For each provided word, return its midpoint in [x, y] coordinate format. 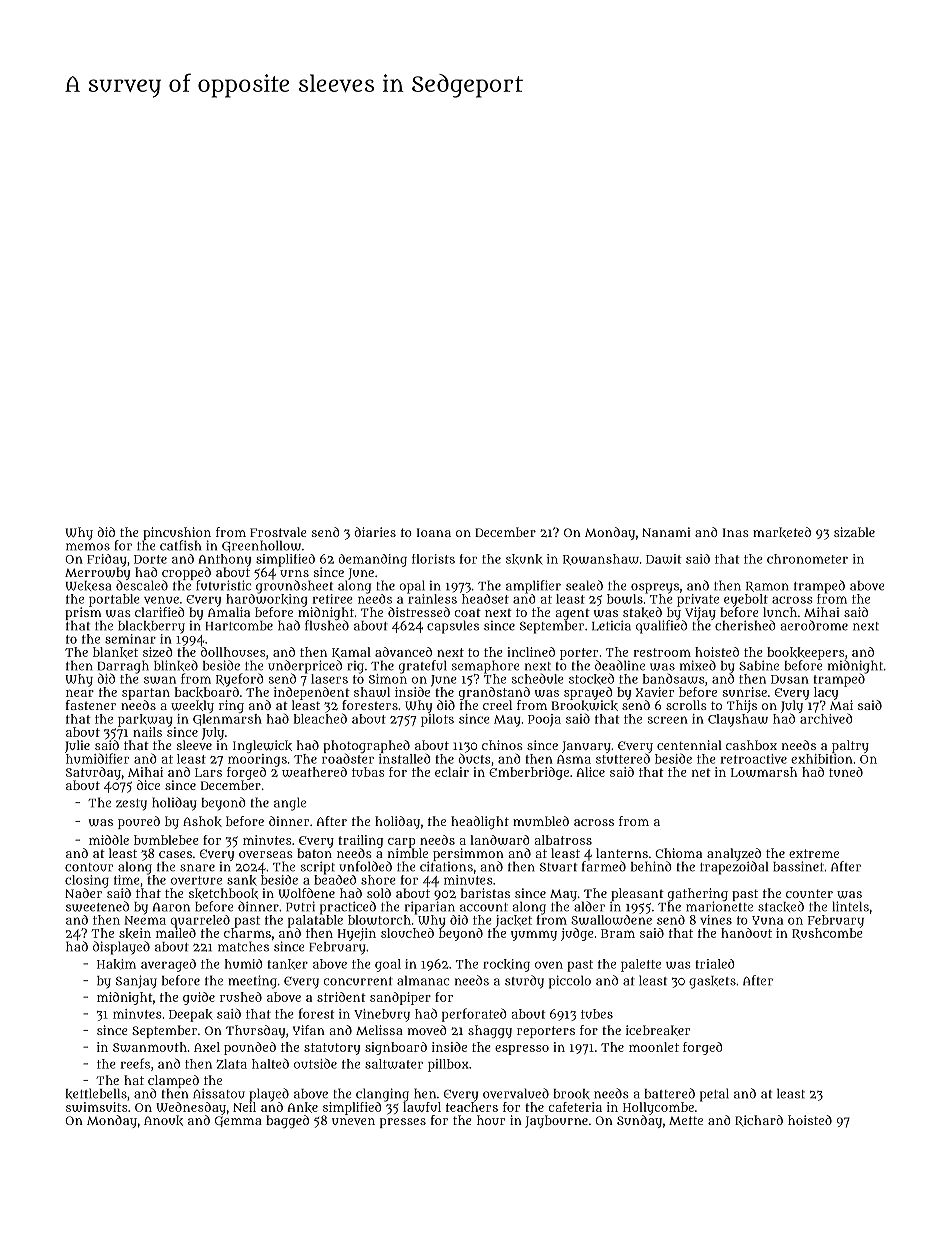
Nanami [666, 532]
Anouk [163, 1120]
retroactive [754, 759]
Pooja [544, 720]
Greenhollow [261, 546]
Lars [208, 772]
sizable [854, 532]
